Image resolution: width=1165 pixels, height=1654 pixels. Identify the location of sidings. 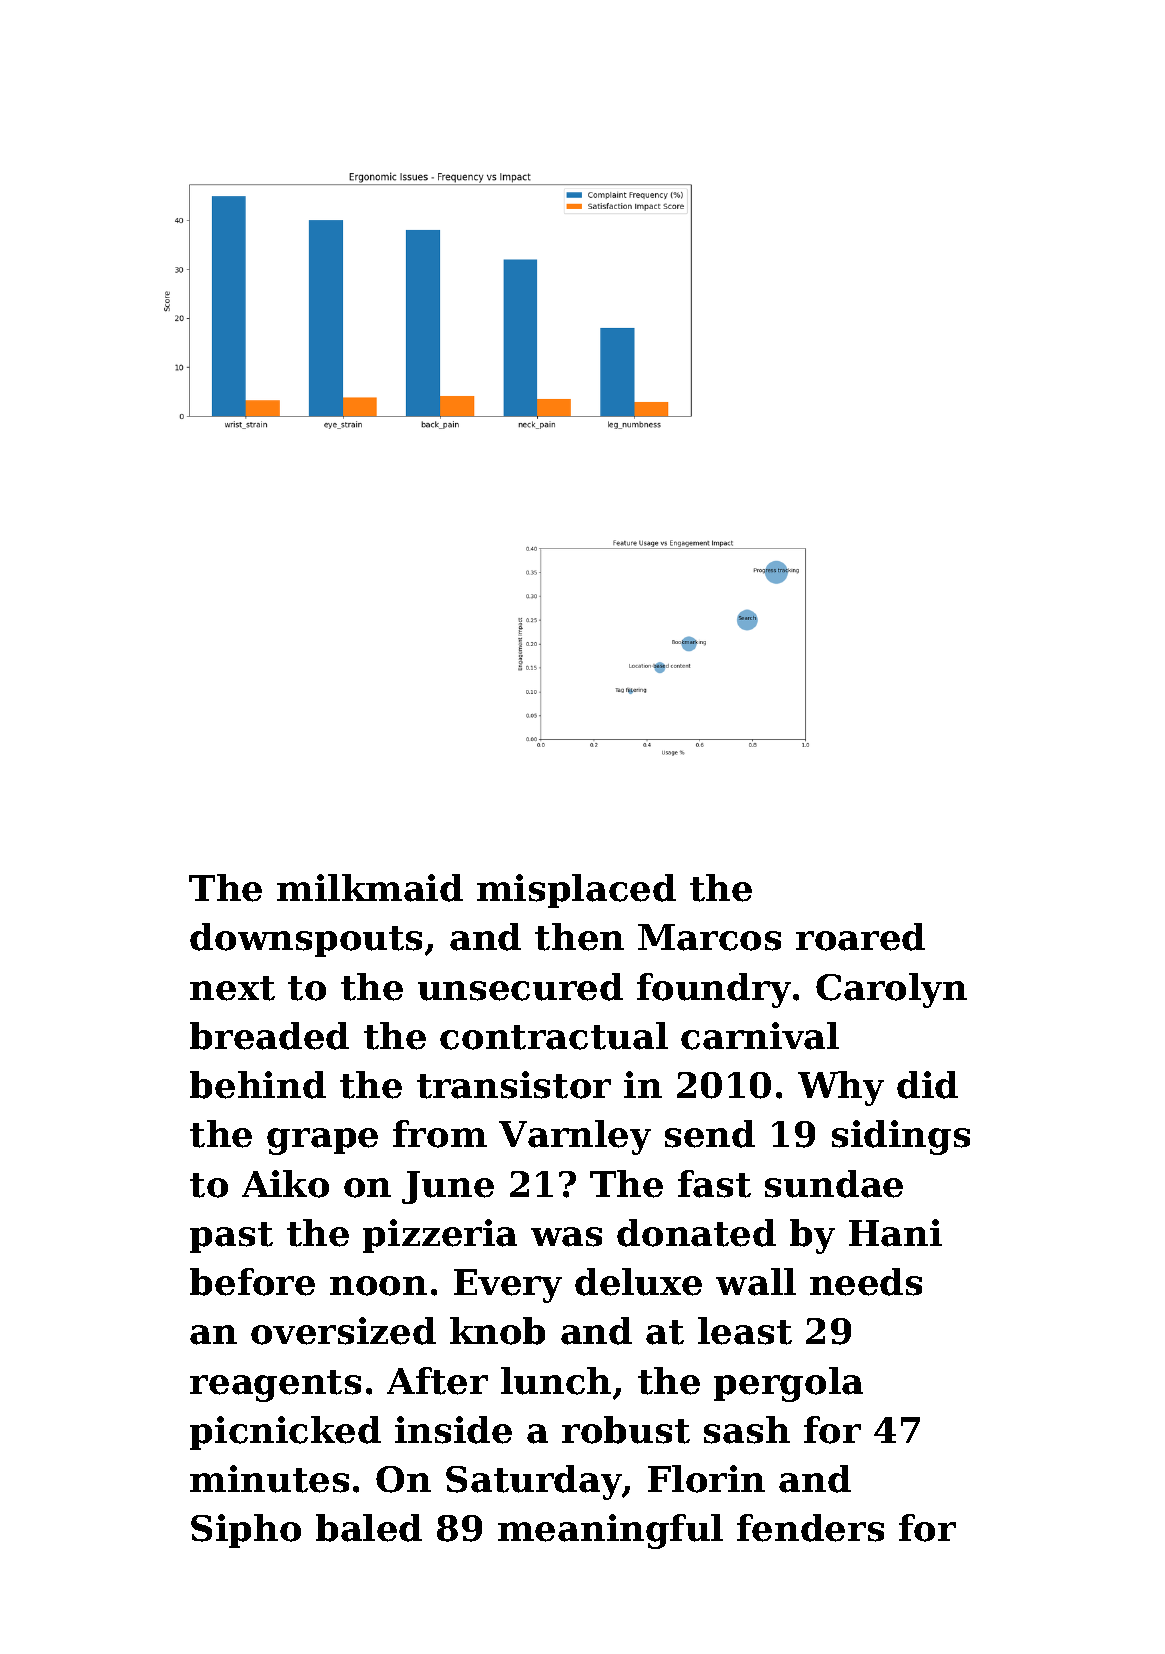
(901, 1137).
